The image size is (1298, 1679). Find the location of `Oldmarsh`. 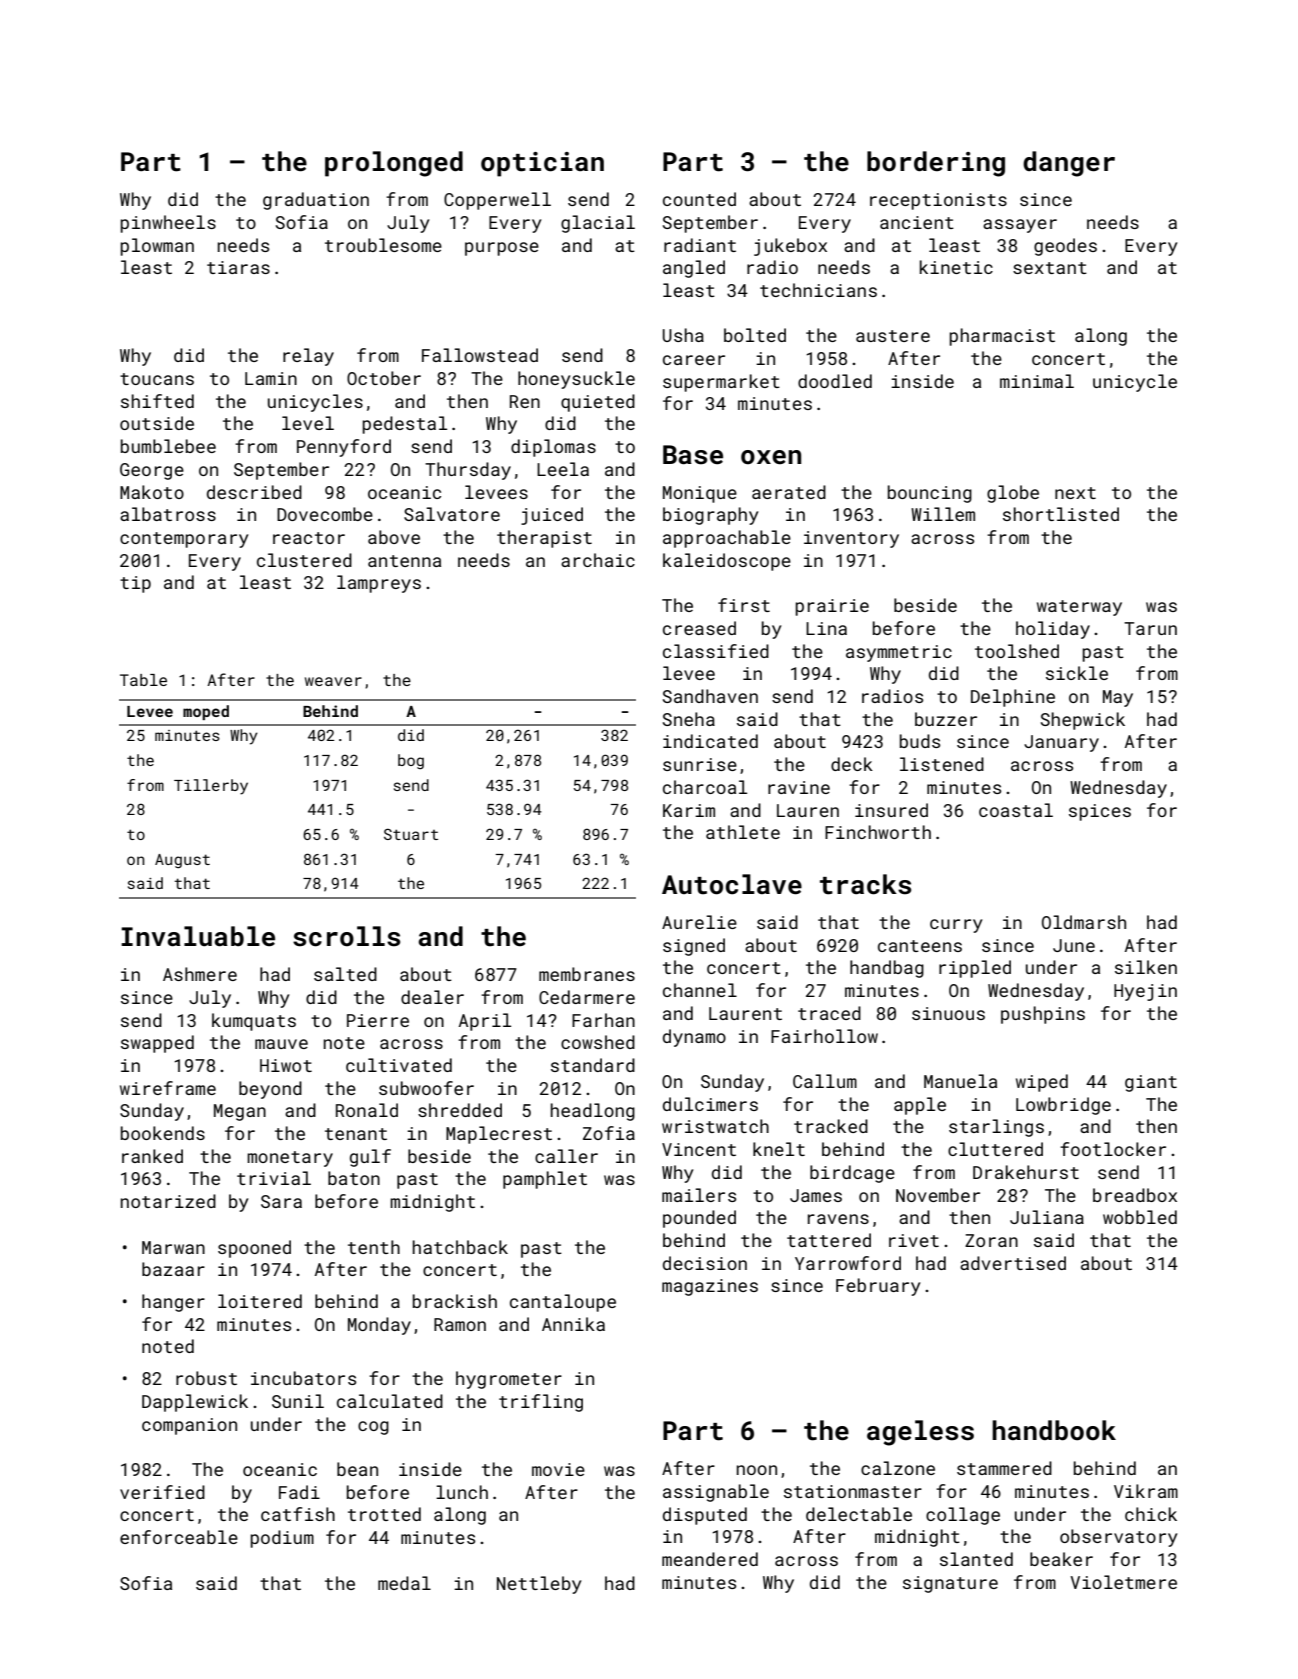

Oldmarsh is located at coordinates (1084, 922).
